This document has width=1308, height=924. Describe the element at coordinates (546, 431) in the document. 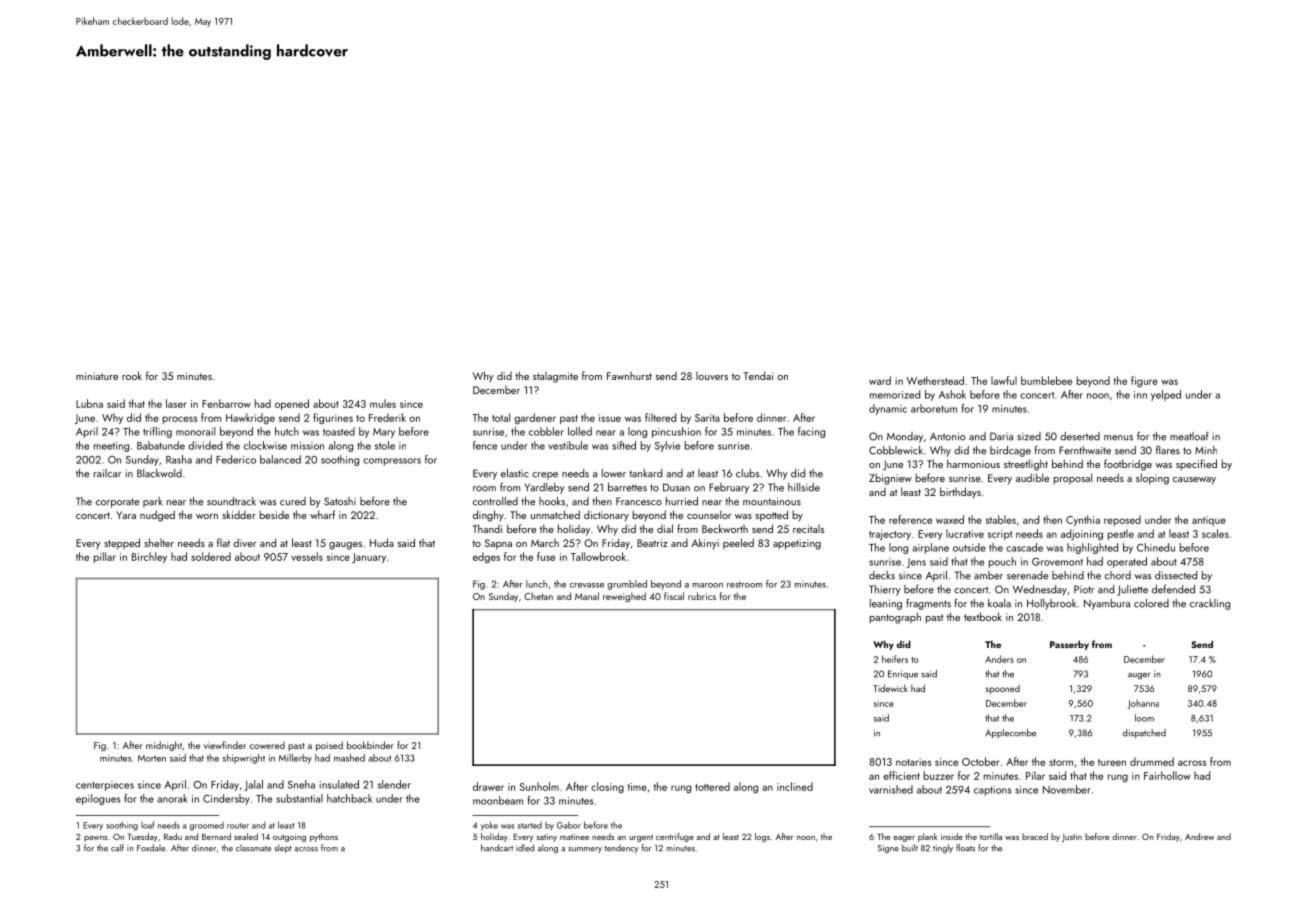

I see `cobbler` at that location.
